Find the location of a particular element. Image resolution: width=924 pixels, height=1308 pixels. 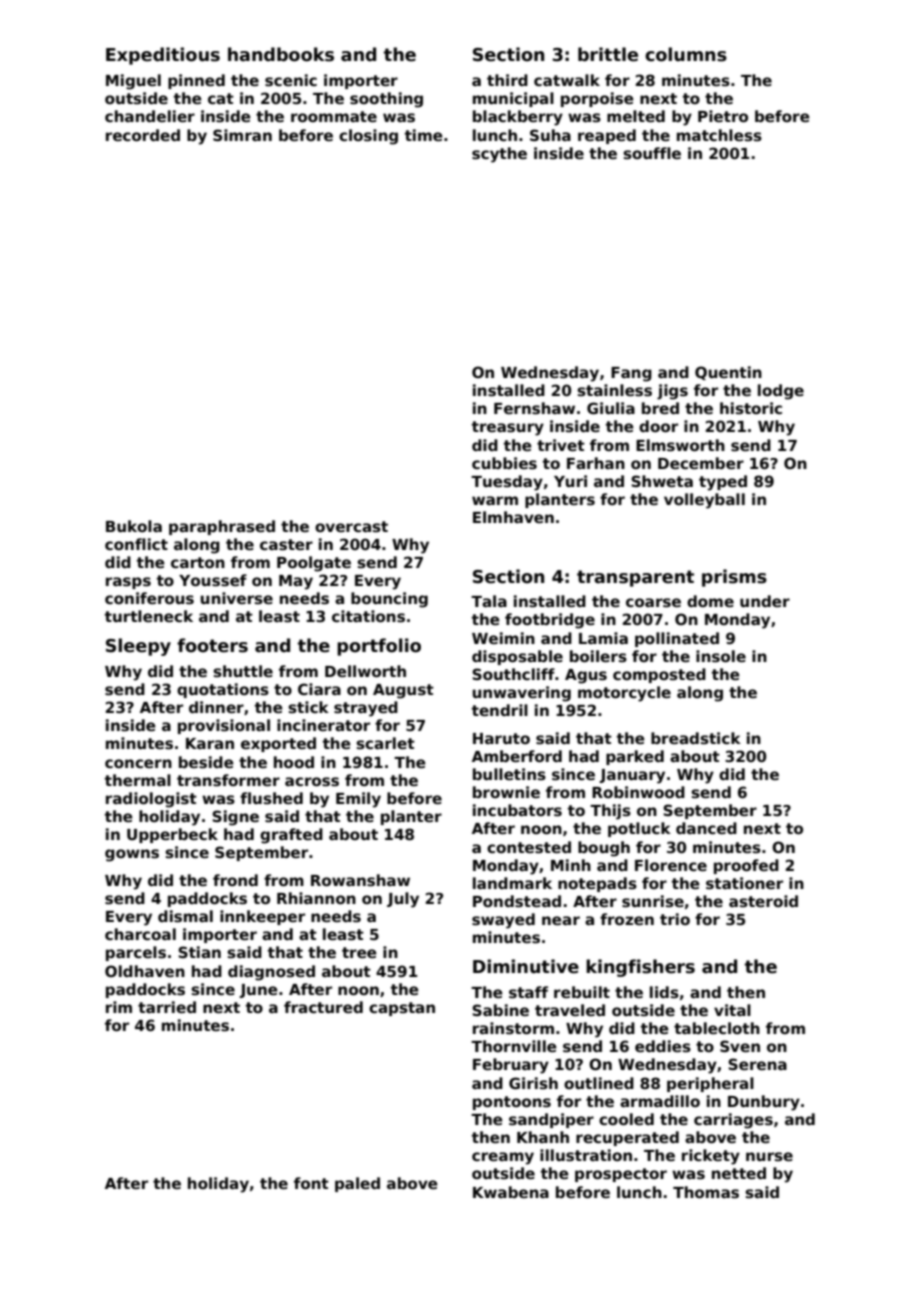

rim is located at coordinates (119, 1007).
